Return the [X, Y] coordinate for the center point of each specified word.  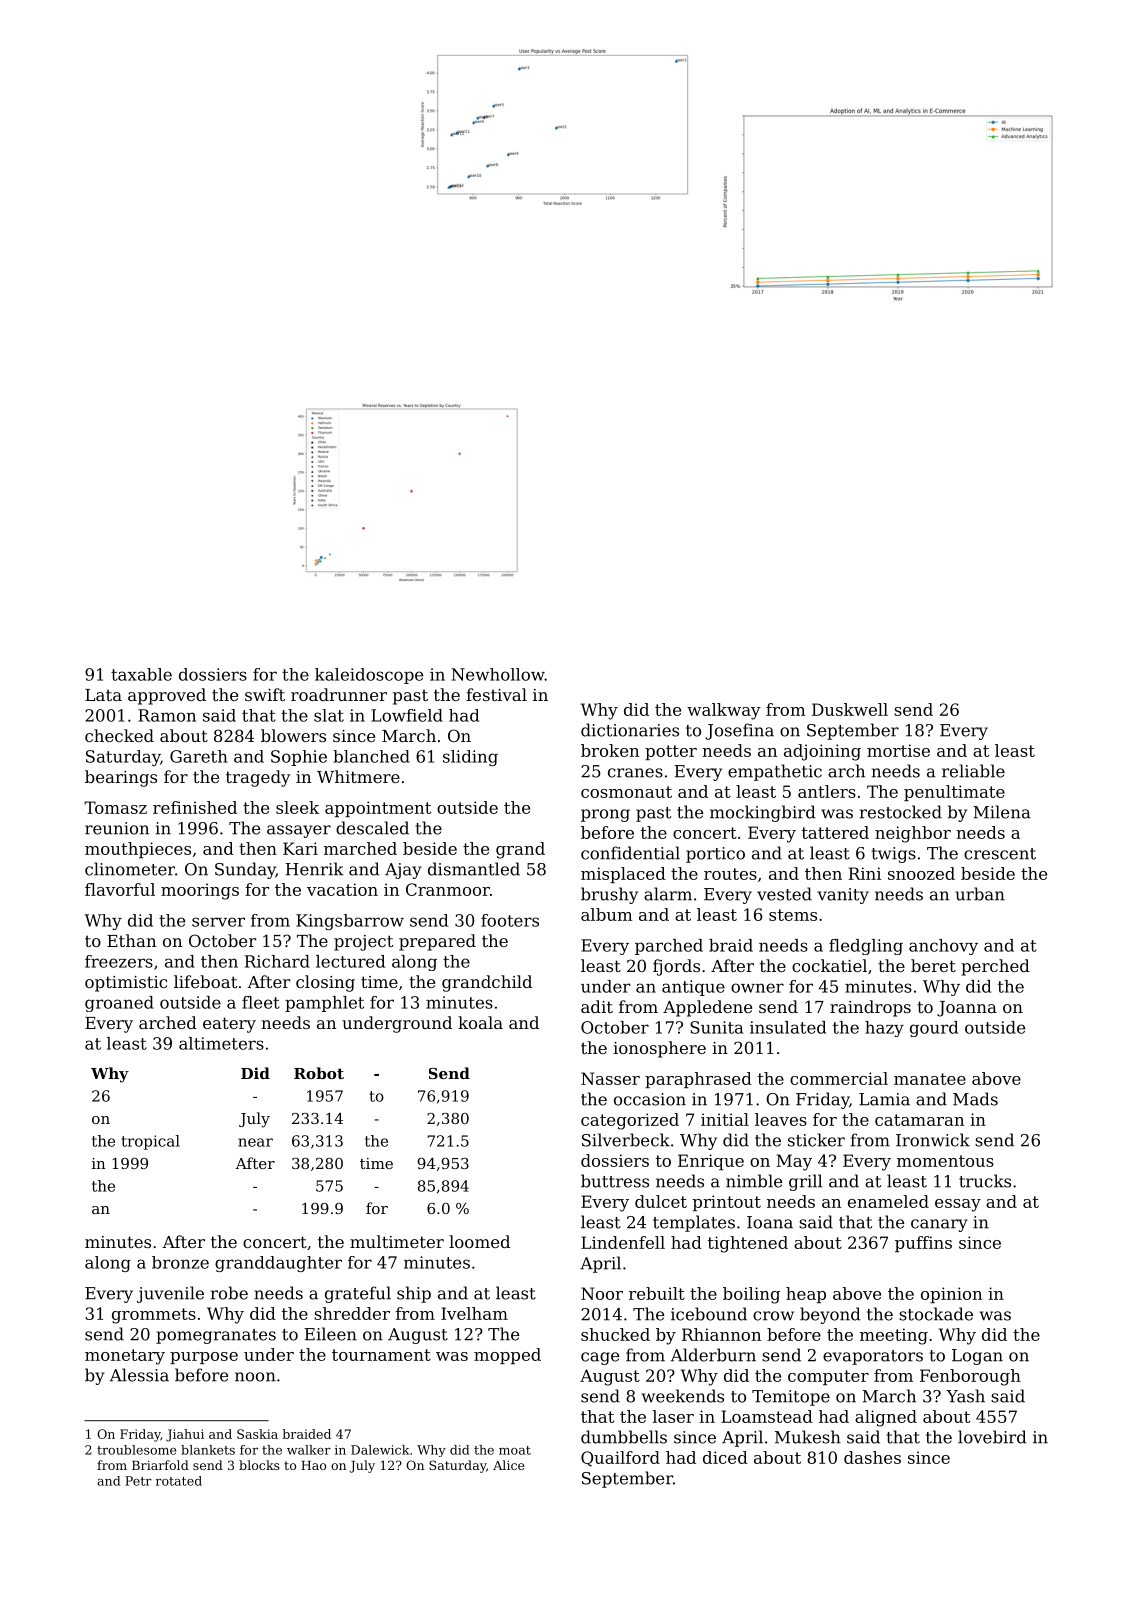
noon [255, 1377]
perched [995, 967]
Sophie [299, 758]
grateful [358, 1294]
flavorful [120, 889]
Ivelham [474, 1313]
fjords [676, 967]
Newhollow [498, 674]
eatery [229, 1025]
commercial [839, 1078]
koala [480, 1022]
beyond [830, 1315]
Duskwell [850, 709]
